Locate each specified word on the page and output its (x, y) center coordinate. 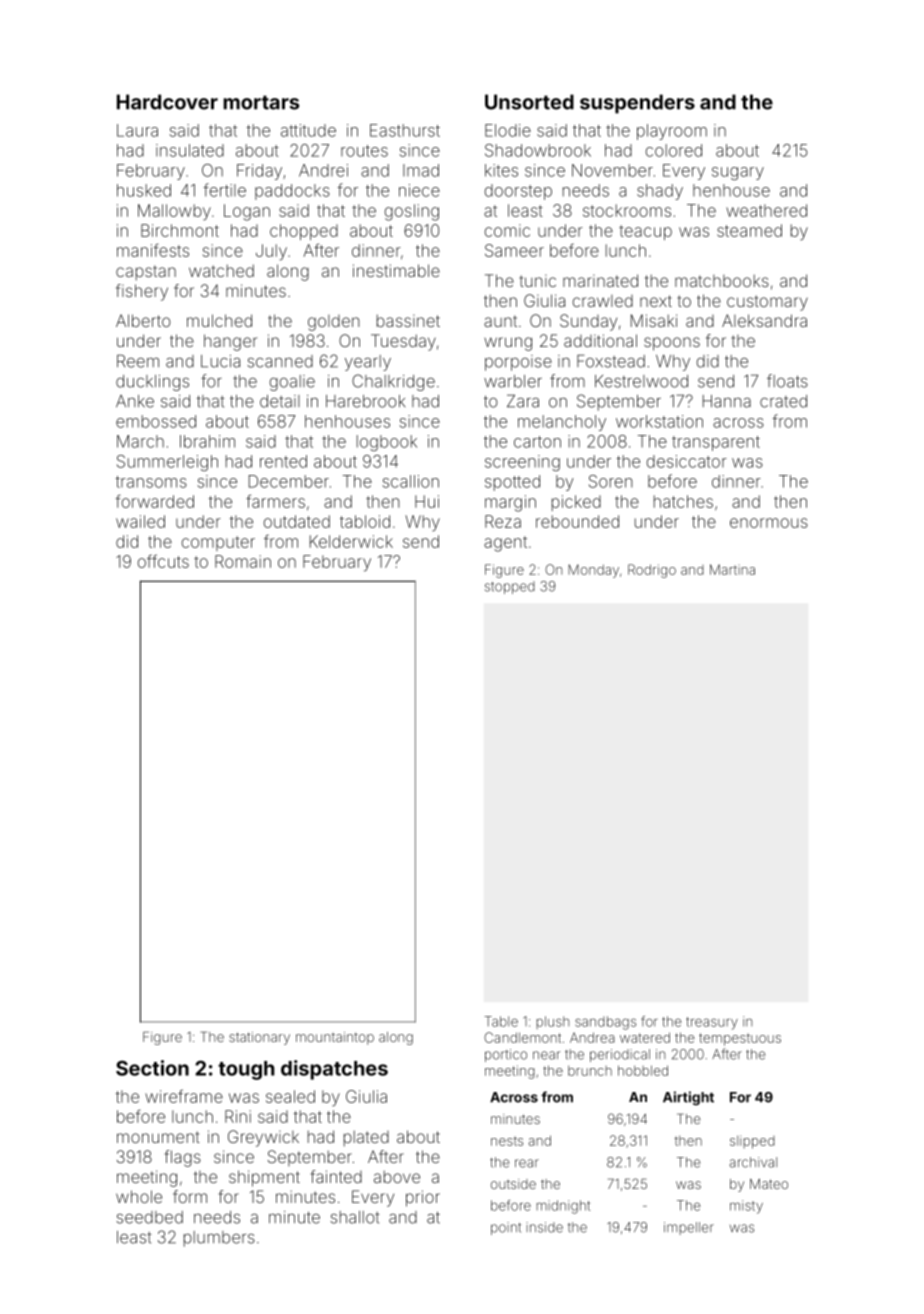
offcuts (163, 561)
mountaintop (335, 1038)
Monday (593, 571)
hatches (683, 501)
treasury (712, 1023)
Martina (732, 569)
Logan (247, 212)
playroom (672, 132)
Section (152, 1068)
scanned (280, 361)
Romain (243, 561)
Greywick (263, 1138)
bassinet (408, 320)
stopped (510, 587)
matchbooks (722, 280)
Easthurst (405, 130)
